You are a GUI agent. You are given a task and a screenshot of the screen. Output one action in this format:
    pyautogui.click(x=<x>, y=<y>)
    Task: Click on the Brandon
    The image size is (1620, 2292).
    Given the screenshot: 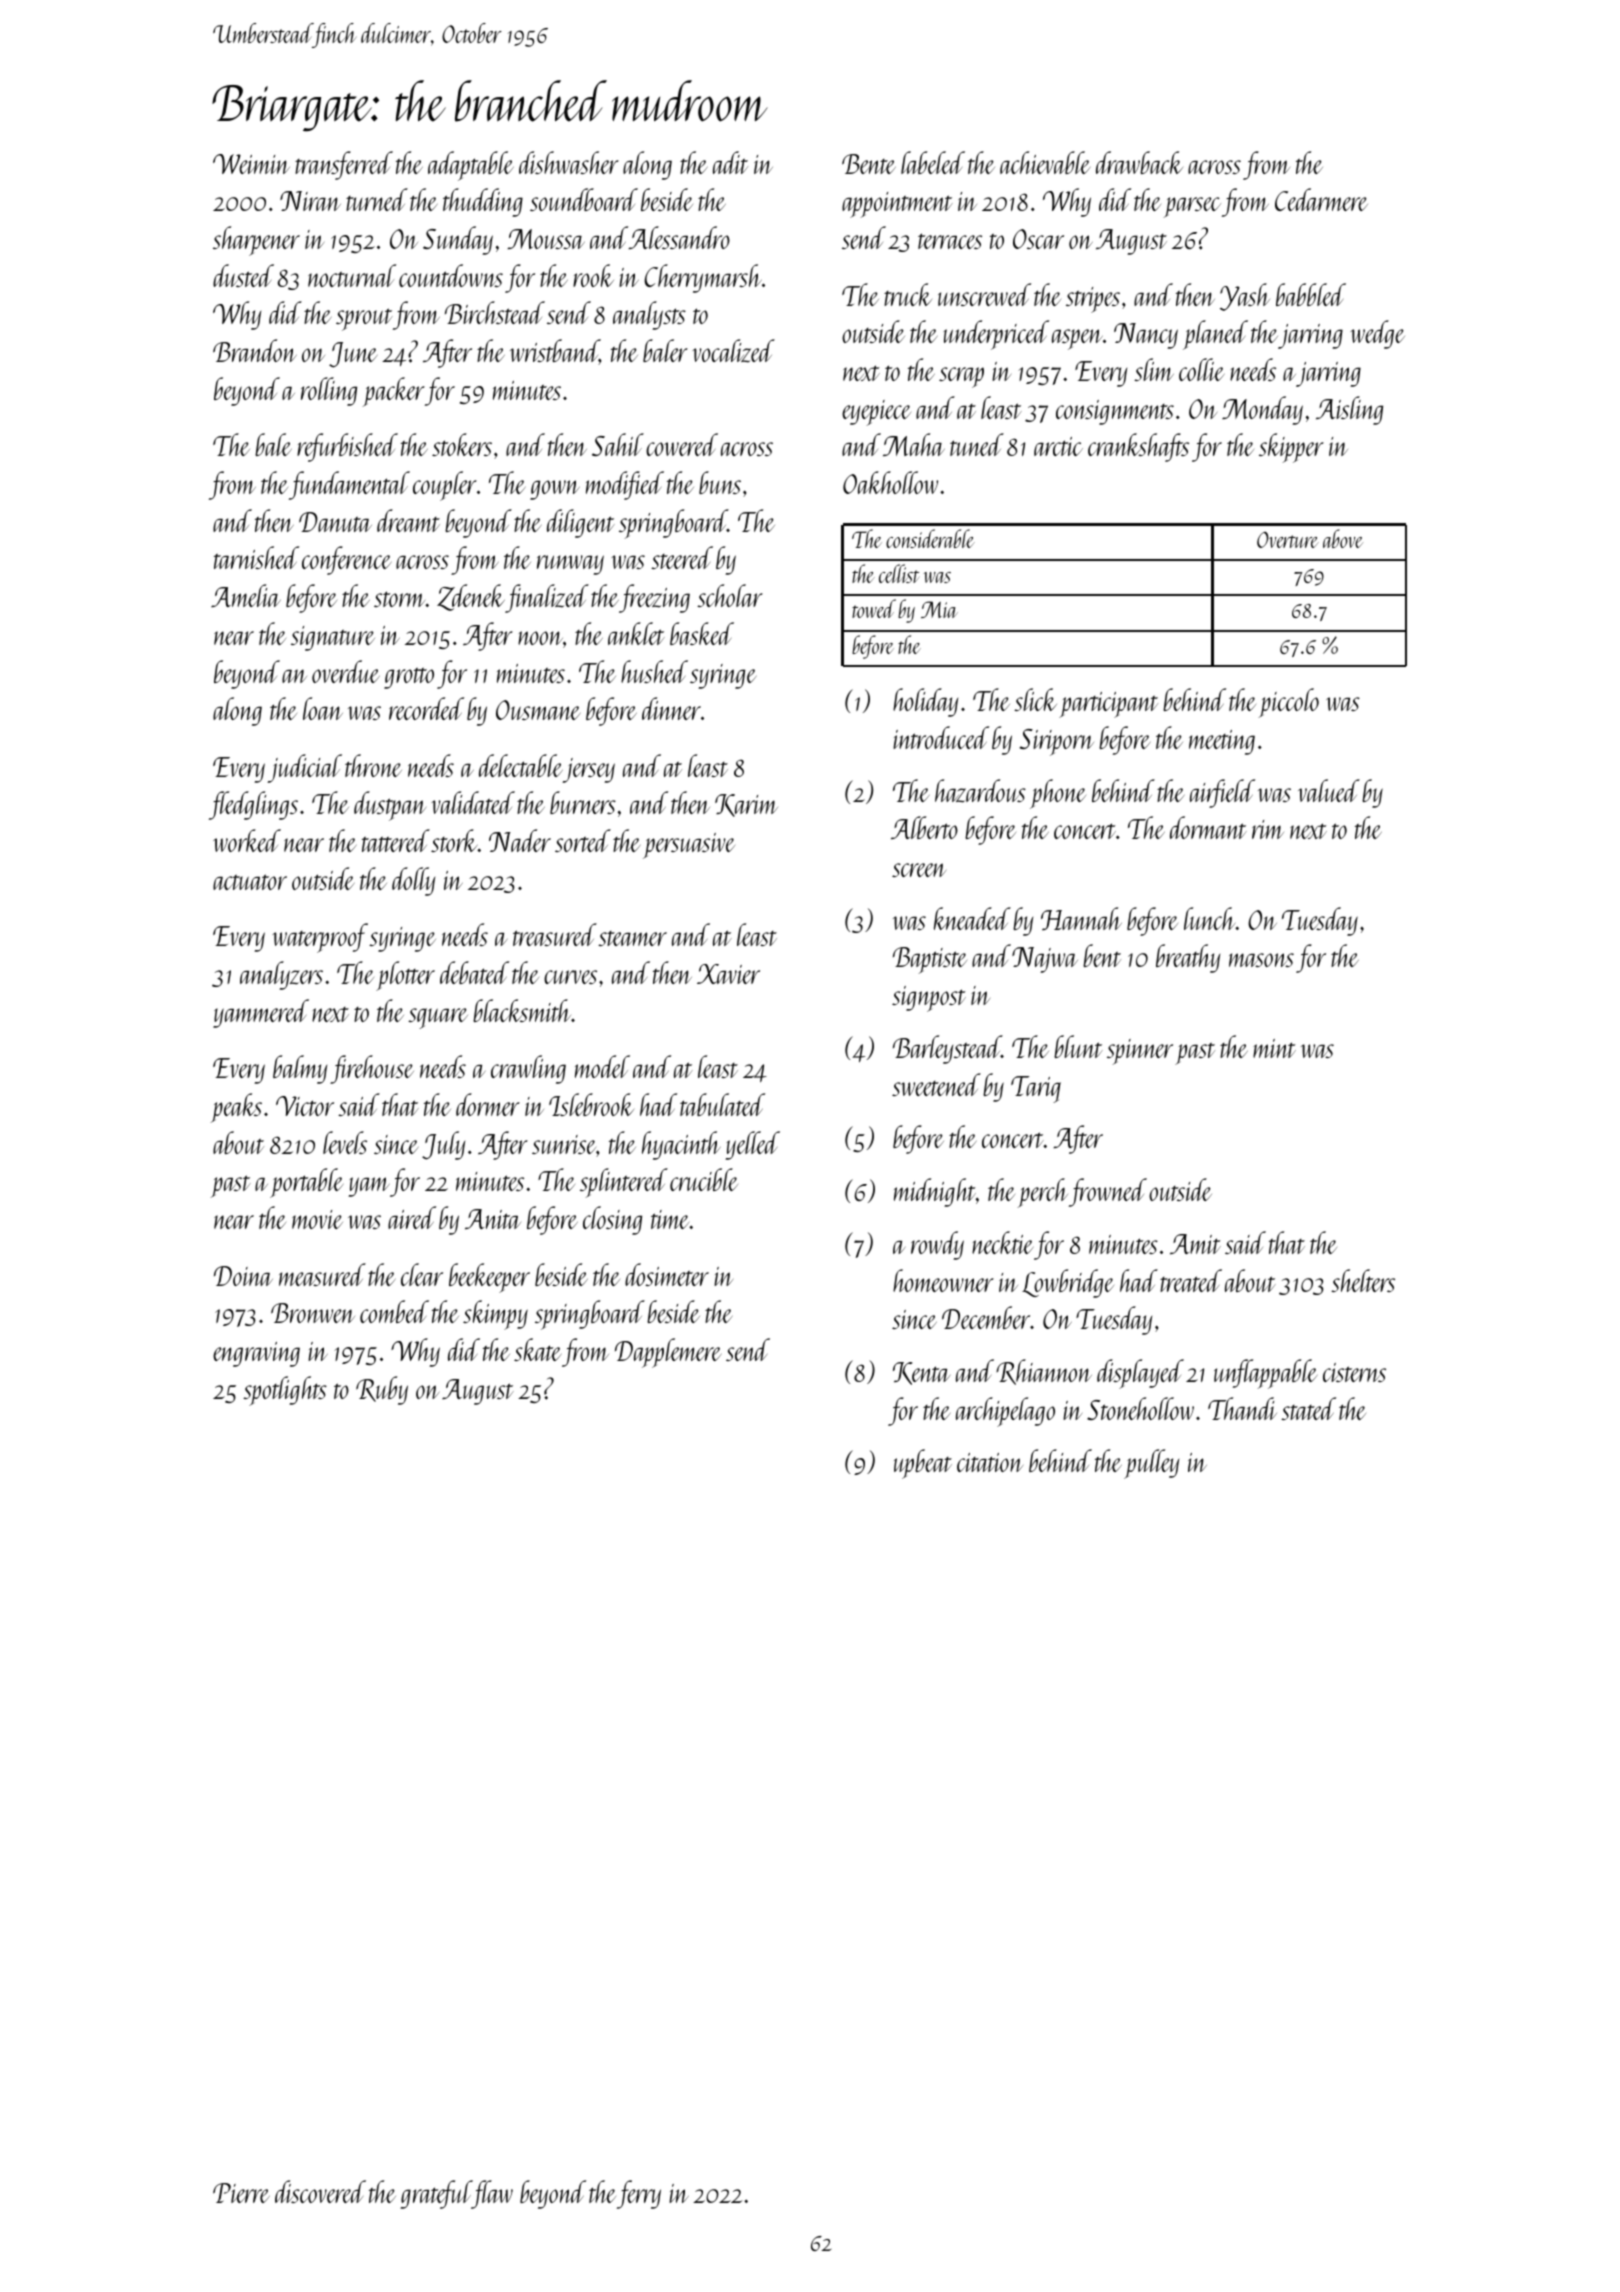 What is the action you would take?
    pyautogui.click(x=255, y=350)
